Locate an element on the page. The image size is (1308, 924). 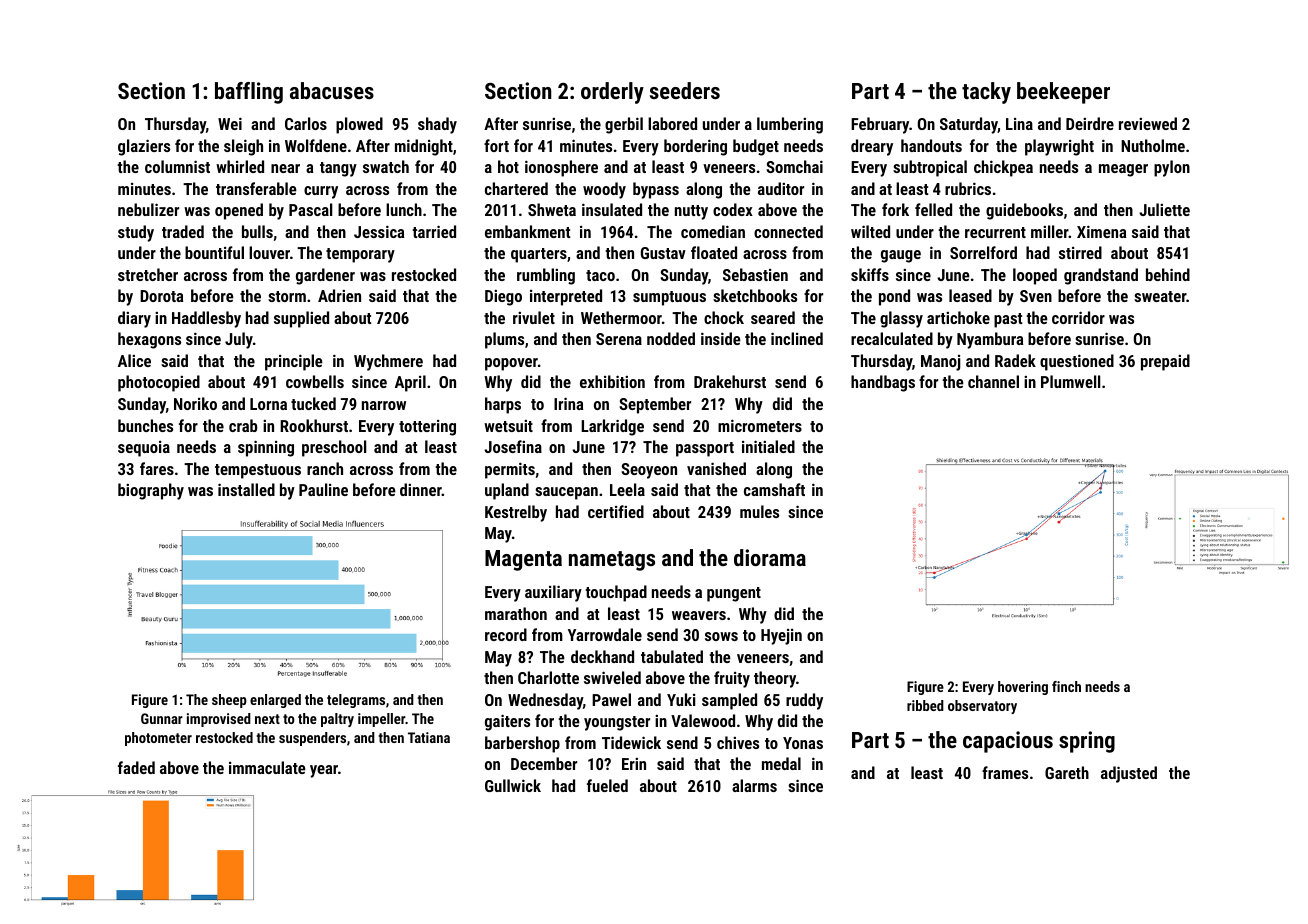
prepaid is located at coordinates (1165, 362).
